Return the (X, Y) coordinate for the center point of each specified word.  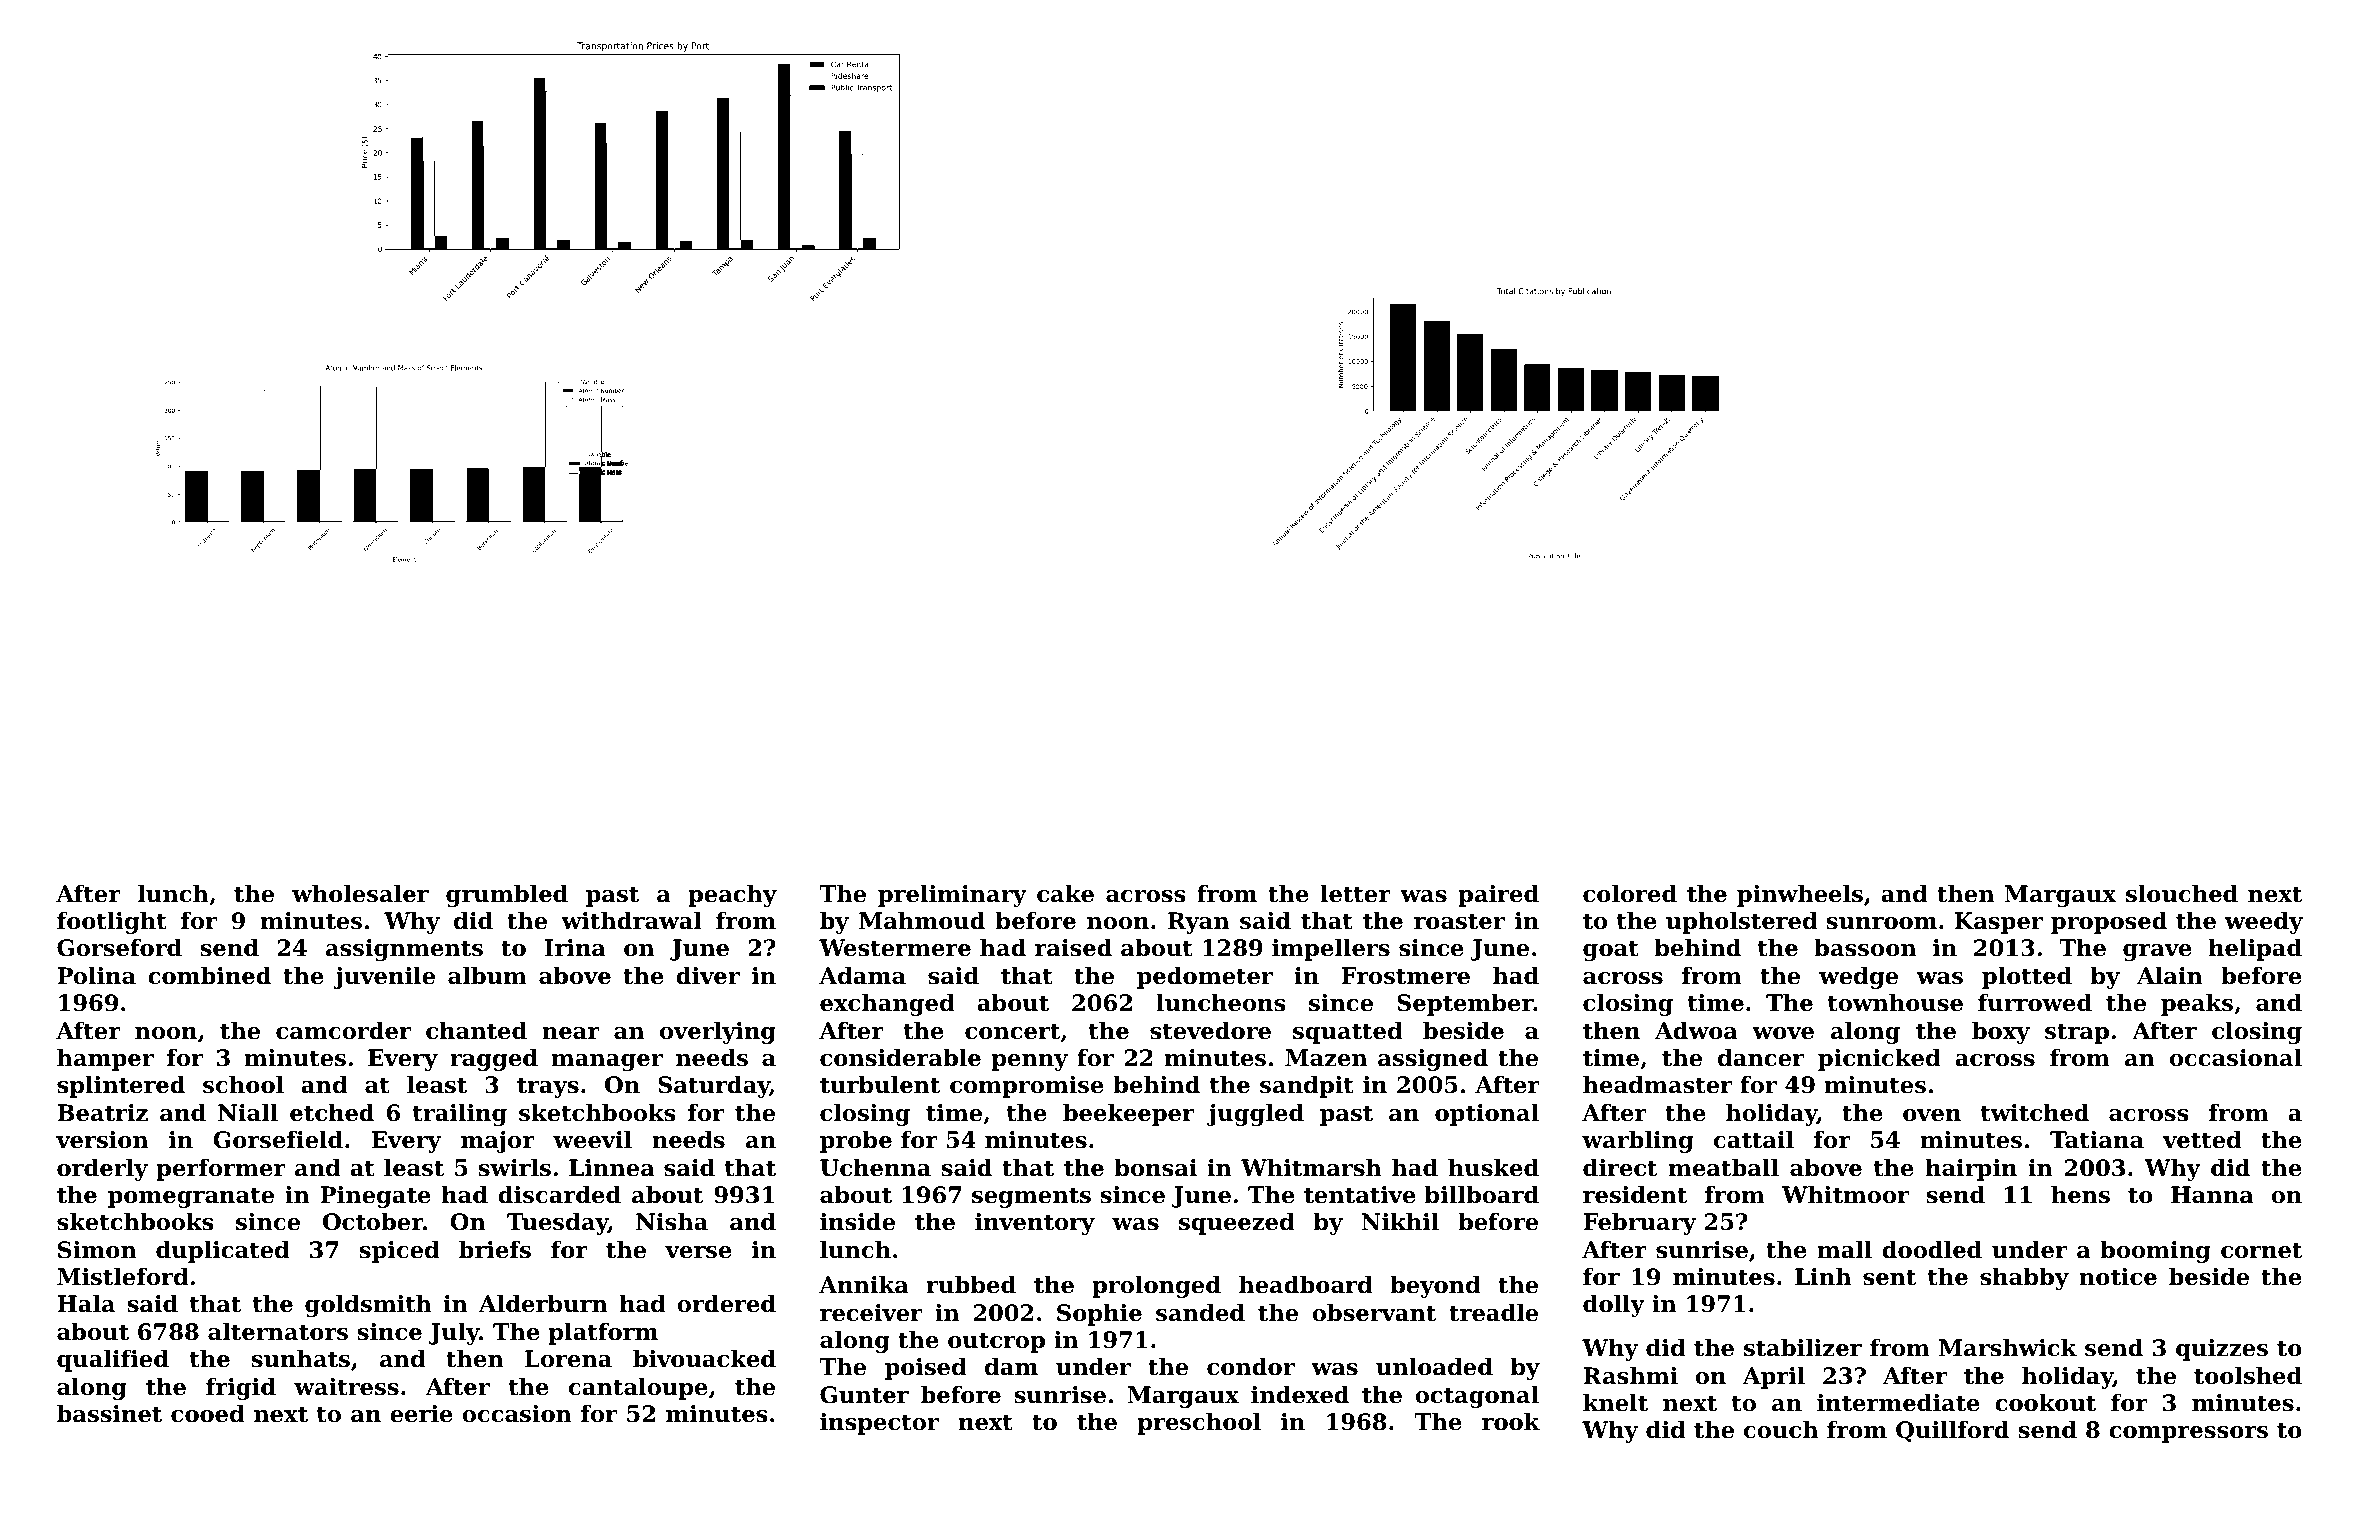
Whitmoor (1845, 1195)
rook (1511, 1422)
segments (1031, 1197)
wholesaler (360, 894)
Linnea (612, 1168)
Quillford (1952, 1431)
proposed (2109, 923)
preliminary (952, 896)
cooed (208, 1414)
